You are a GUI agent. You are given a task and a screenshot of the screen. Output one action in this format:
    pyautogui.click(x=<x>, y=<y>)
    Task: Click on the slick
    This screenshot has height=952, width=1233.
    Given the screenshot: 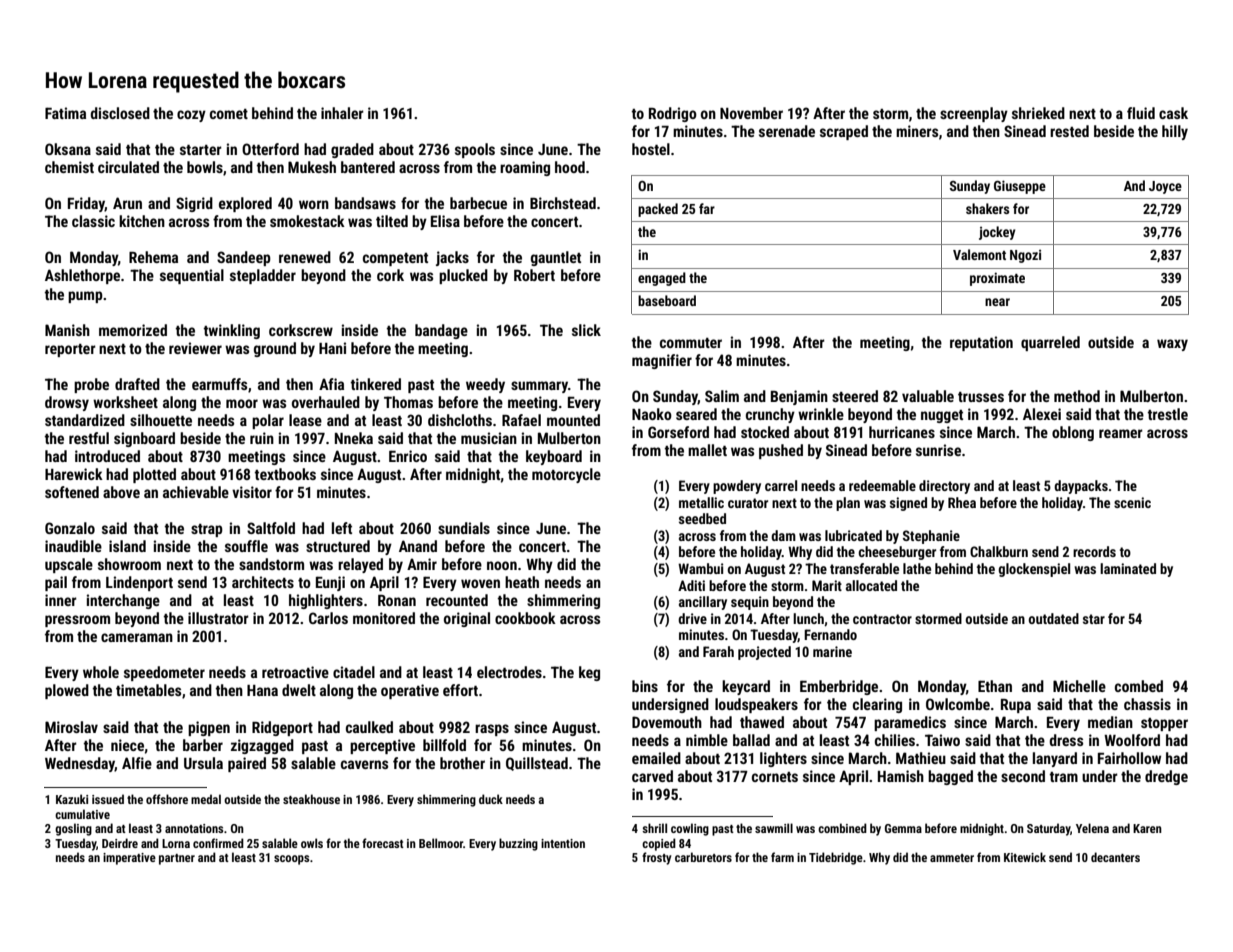 What is the action you would take?
    pyautogui.click(x=586, y=330)
